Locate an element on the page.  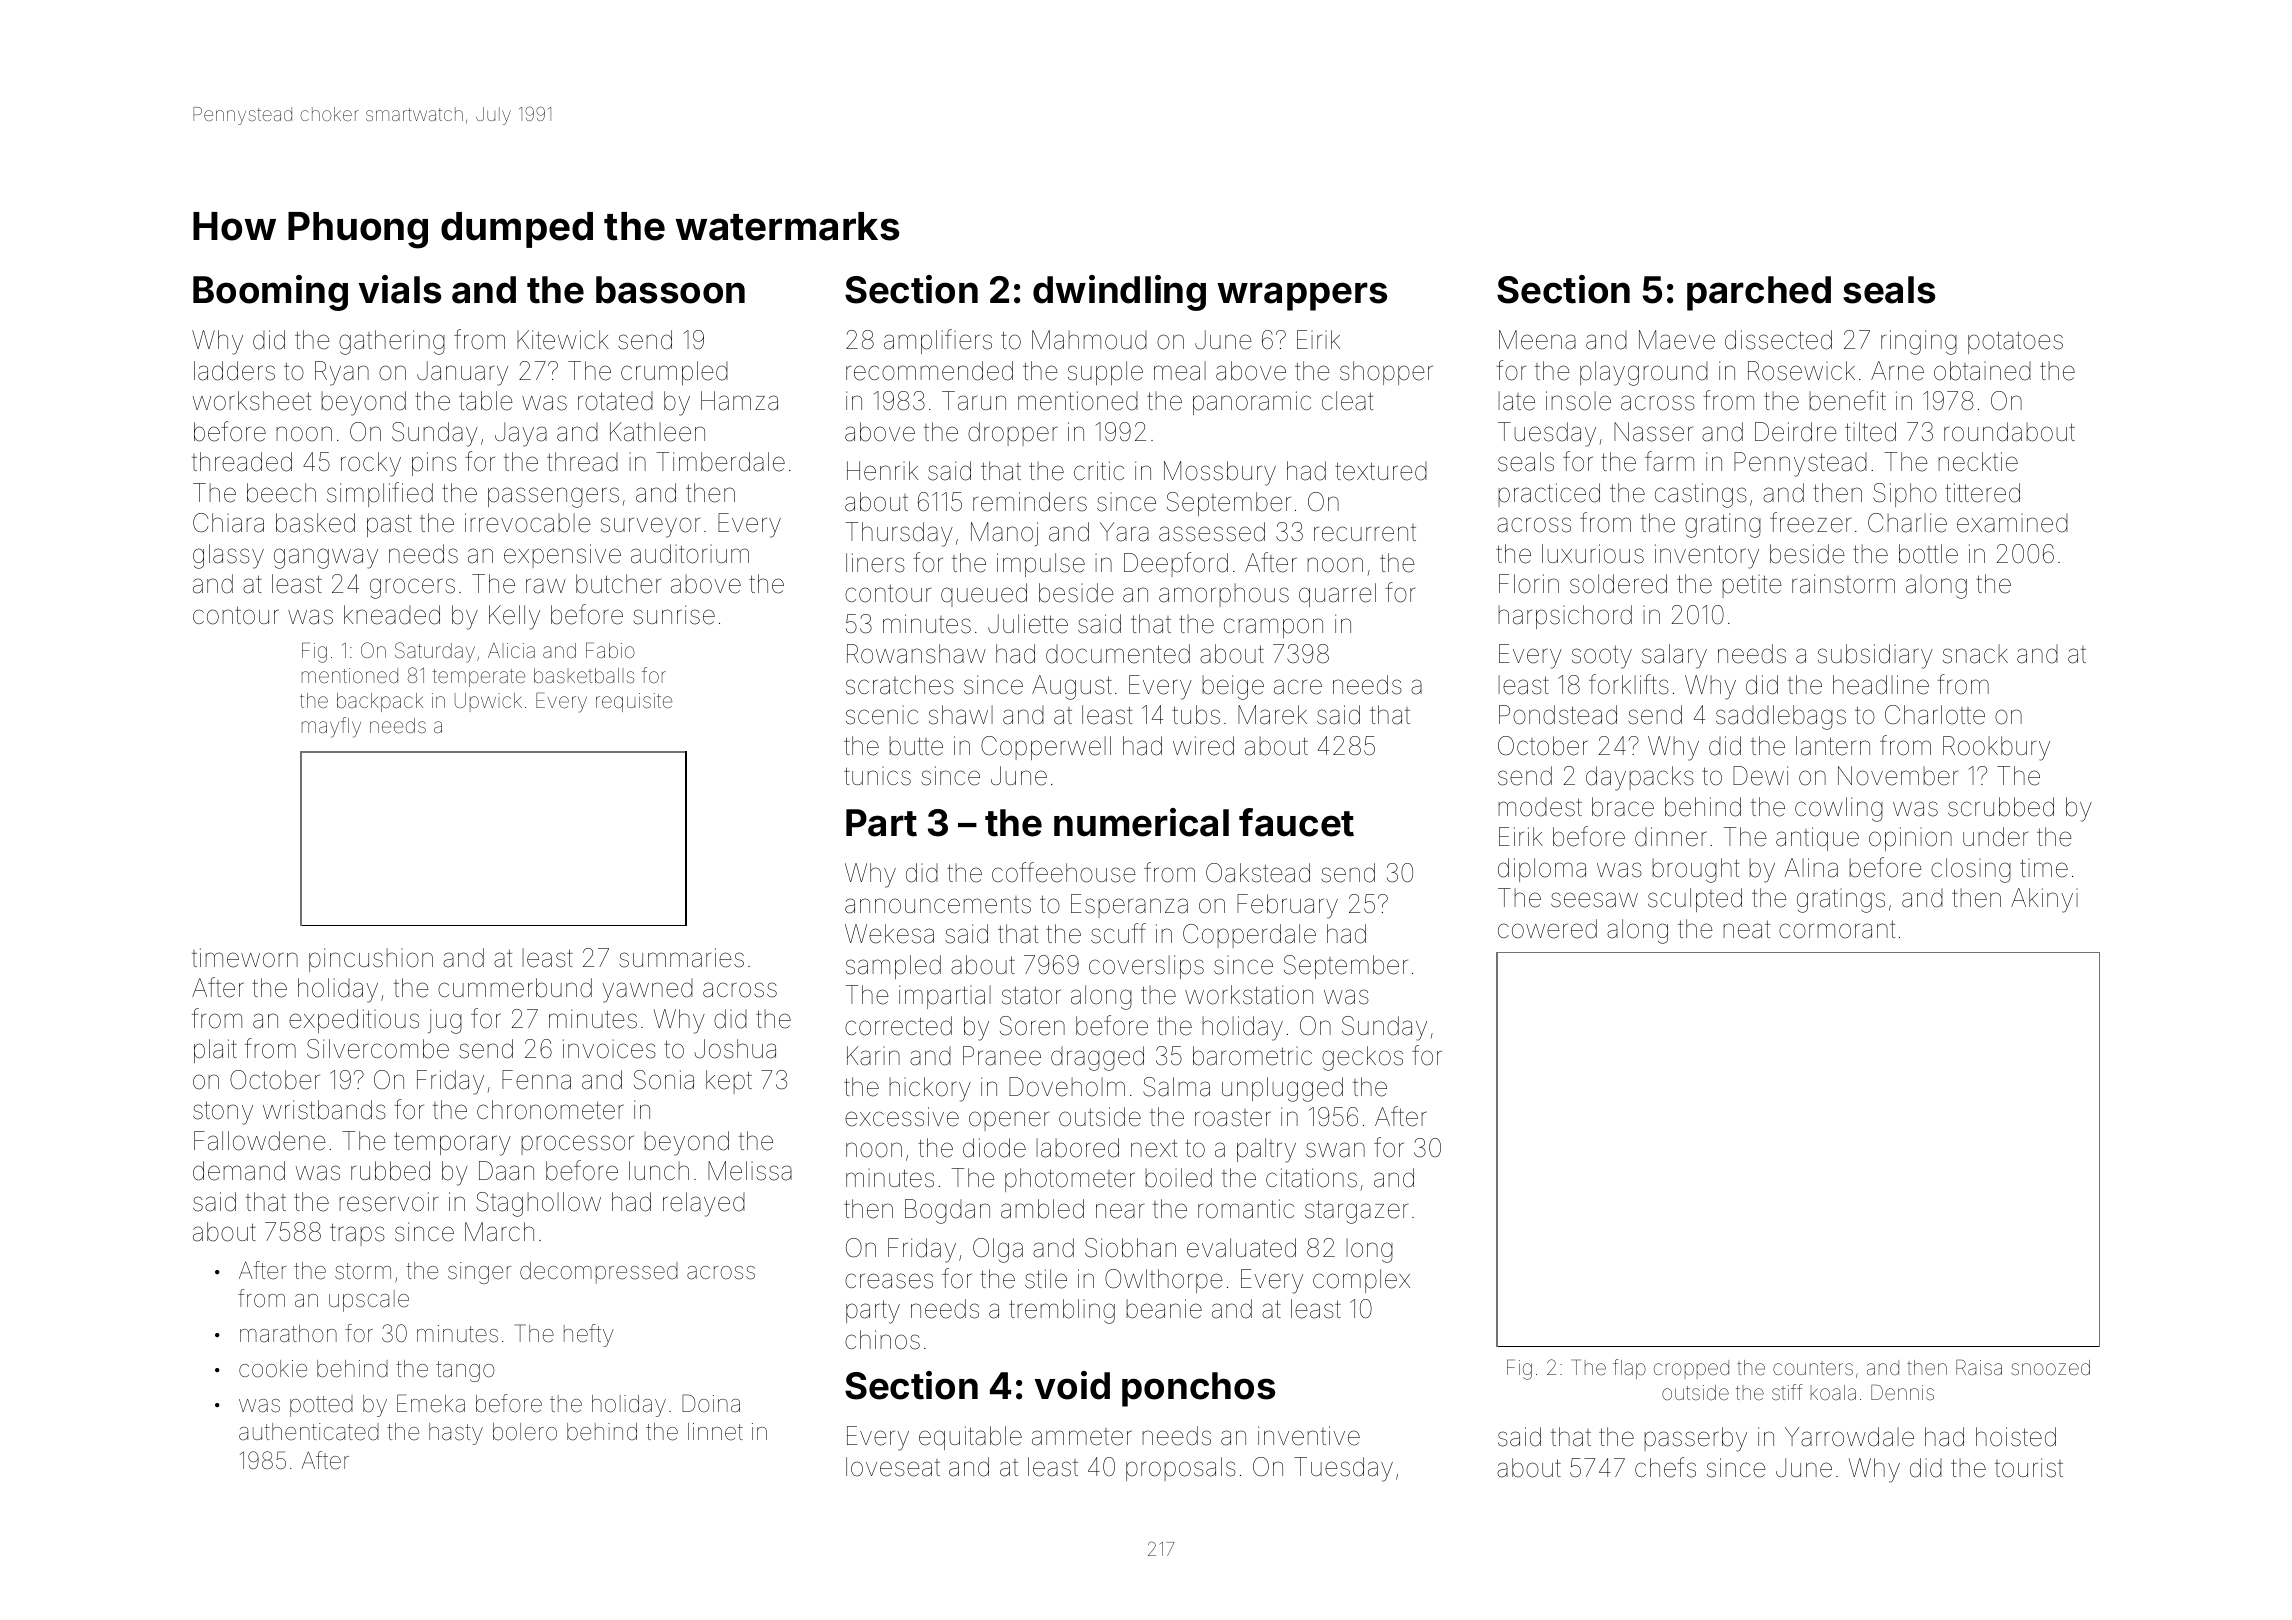
chefs is located at coordinates (1665, 1467).
